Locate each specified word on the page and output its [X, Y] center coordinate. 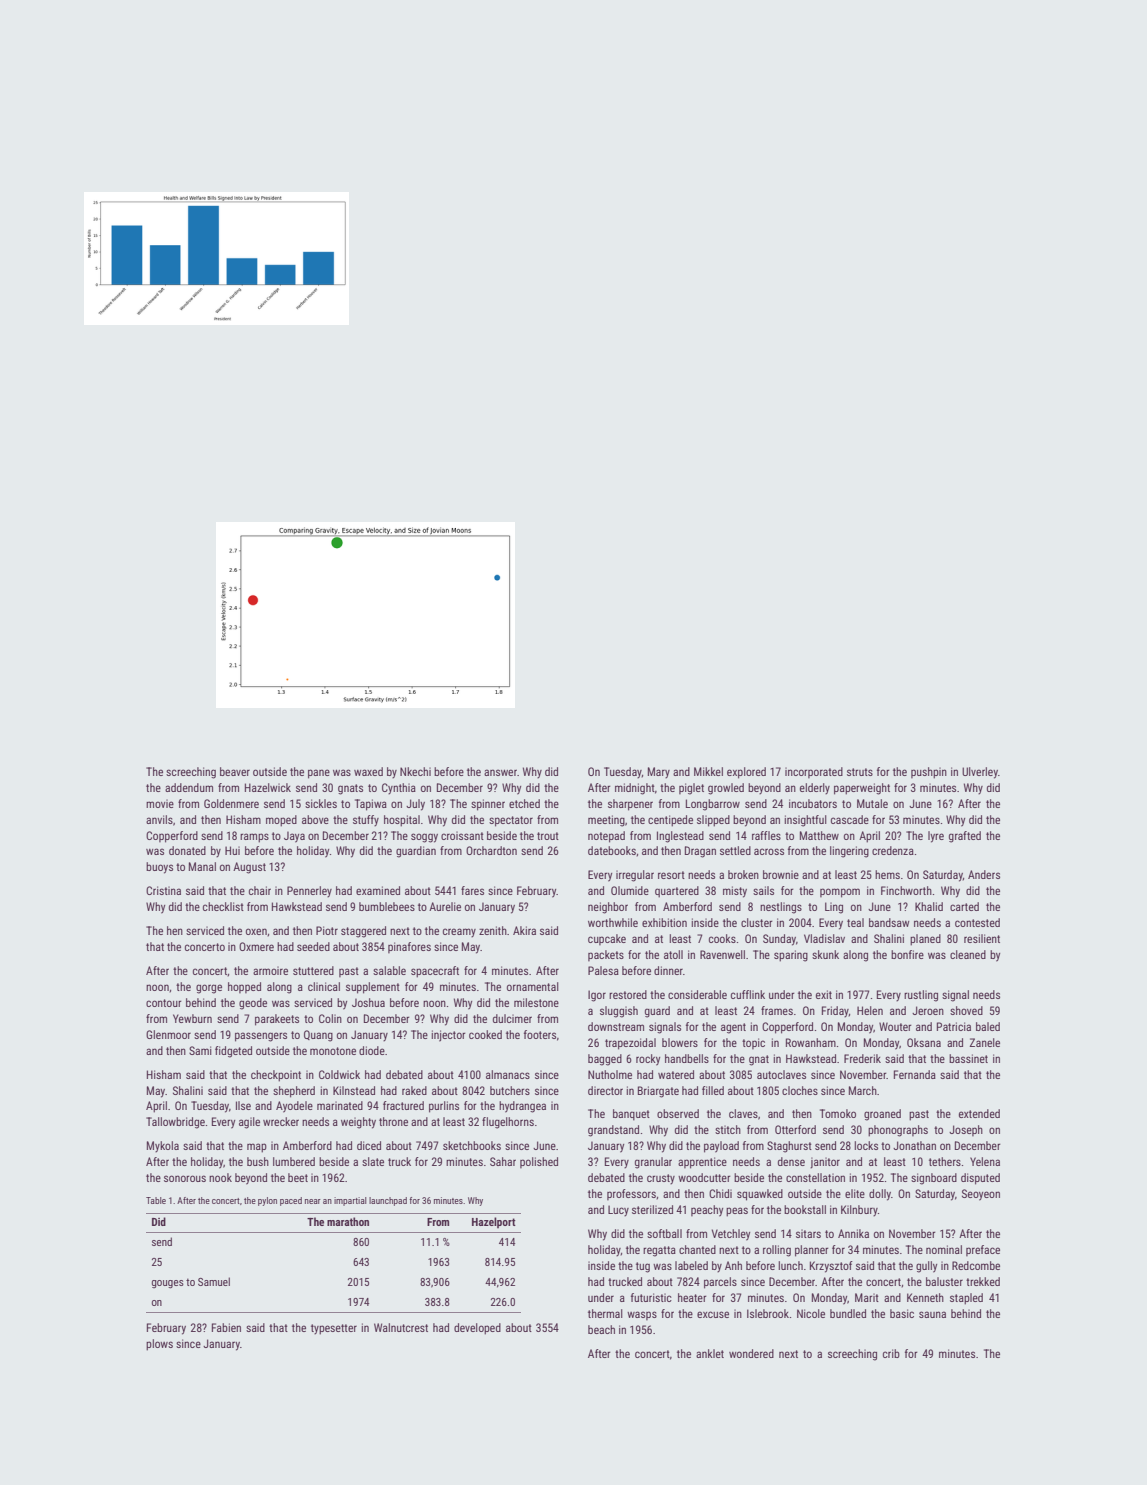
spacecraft [435, 972]
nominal [944, 1249]
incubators [813, 803]
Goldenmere [231, 803]
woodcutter [704, 1177]
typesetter [334, 1329]
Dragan [700, 852]
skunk [825, 954]
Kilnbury [859, 1211]
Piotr [327, 930]
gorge [209, 989]
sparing [791, 956]
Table [156, 1200]
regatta [659, 1251]
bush [258, 1161]
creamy [459, 933]
